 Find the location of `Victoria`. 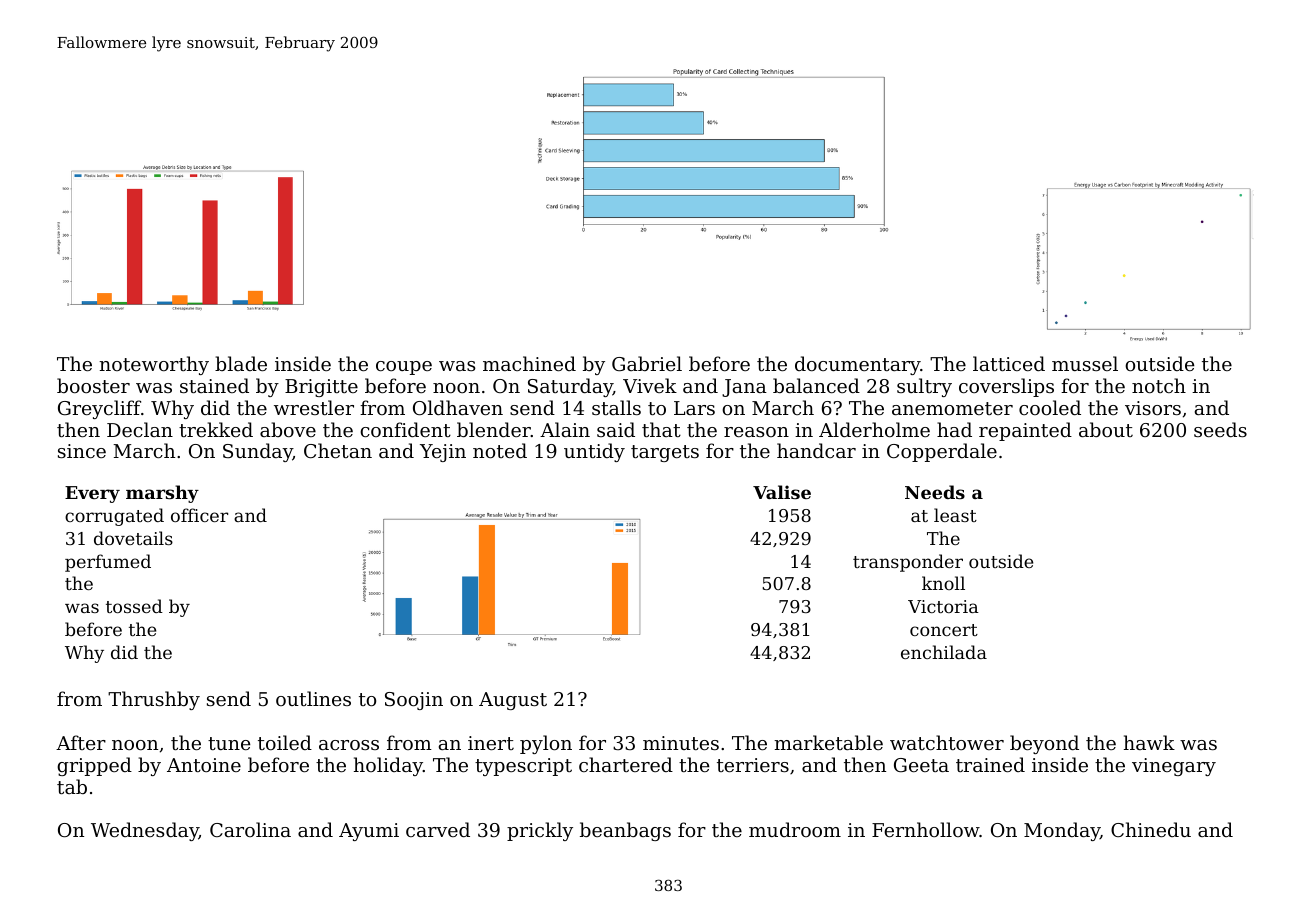

Victoria is located at coordinates (943, 606).
